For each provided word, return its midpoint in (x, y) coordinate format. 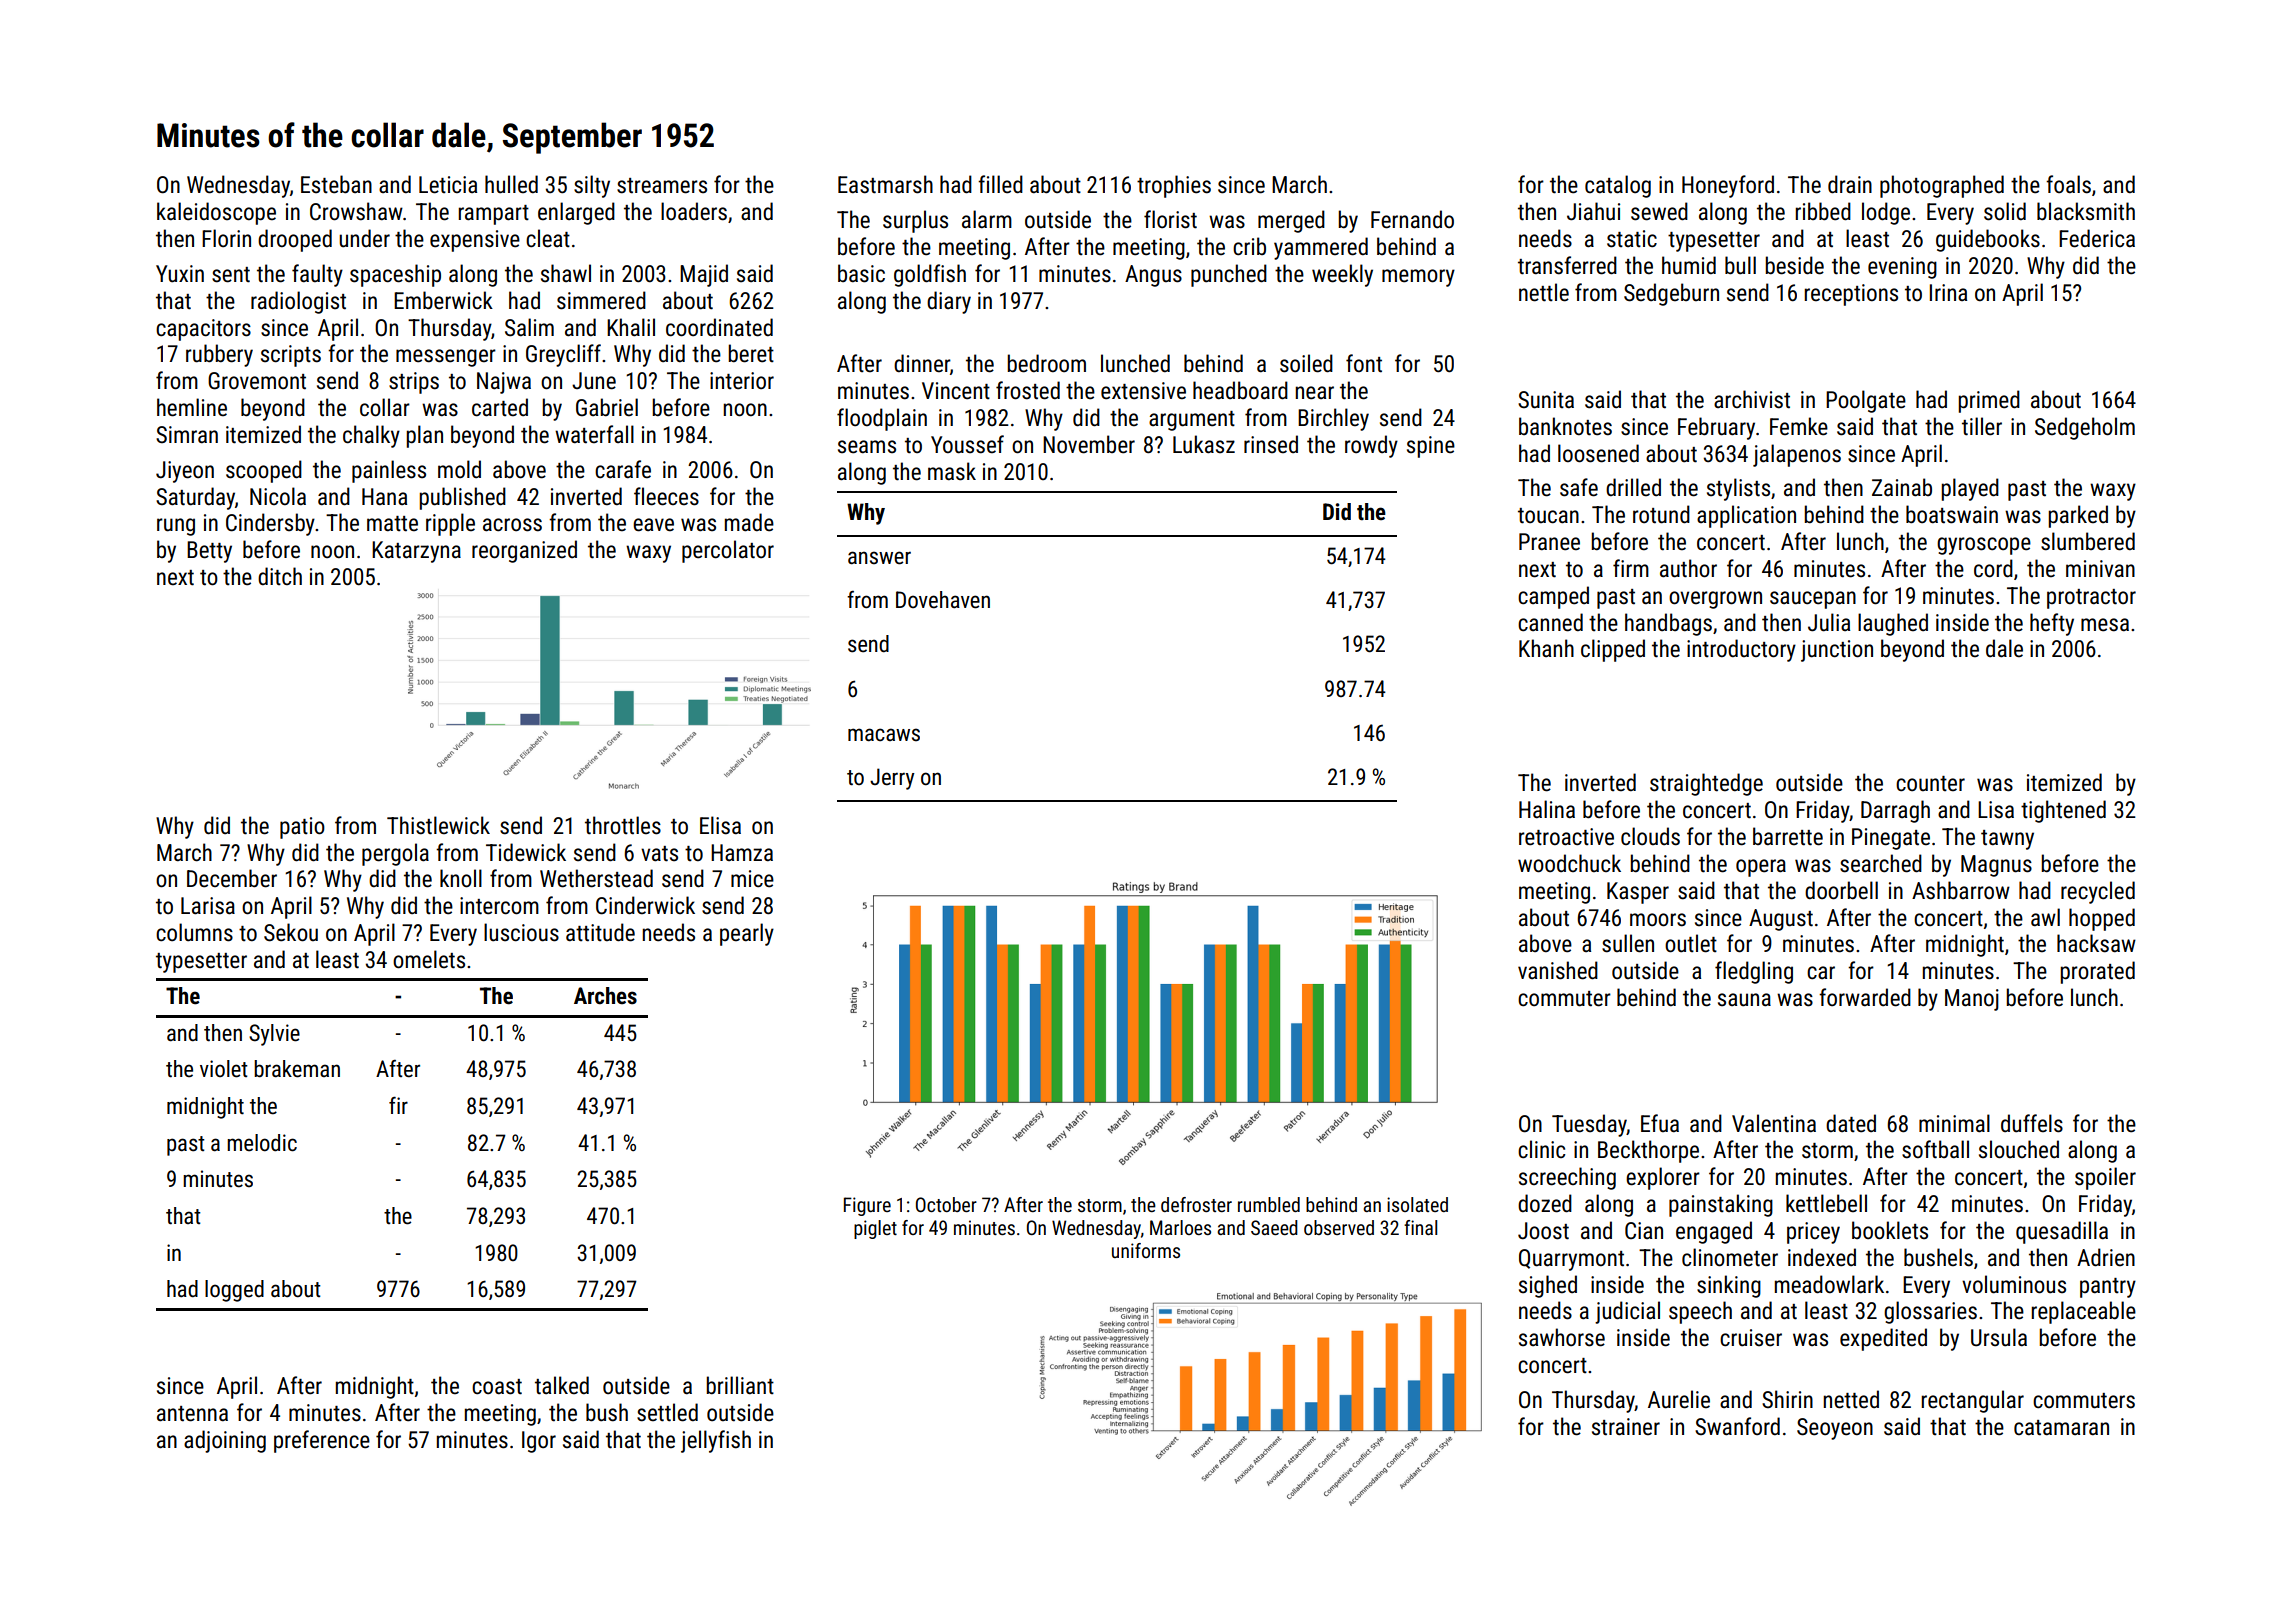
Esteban (336, 184)
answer (879, 558)
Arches (605, 996)
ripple (450, 524)
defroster (1196, 1204)
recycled (2098, 892)
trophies (1174, 186)
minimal (1954, 1123)
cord (1993, 568)
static (1632, 239)
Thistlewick (438, 825)
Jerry (892, 779)
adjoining (225, 1441)
